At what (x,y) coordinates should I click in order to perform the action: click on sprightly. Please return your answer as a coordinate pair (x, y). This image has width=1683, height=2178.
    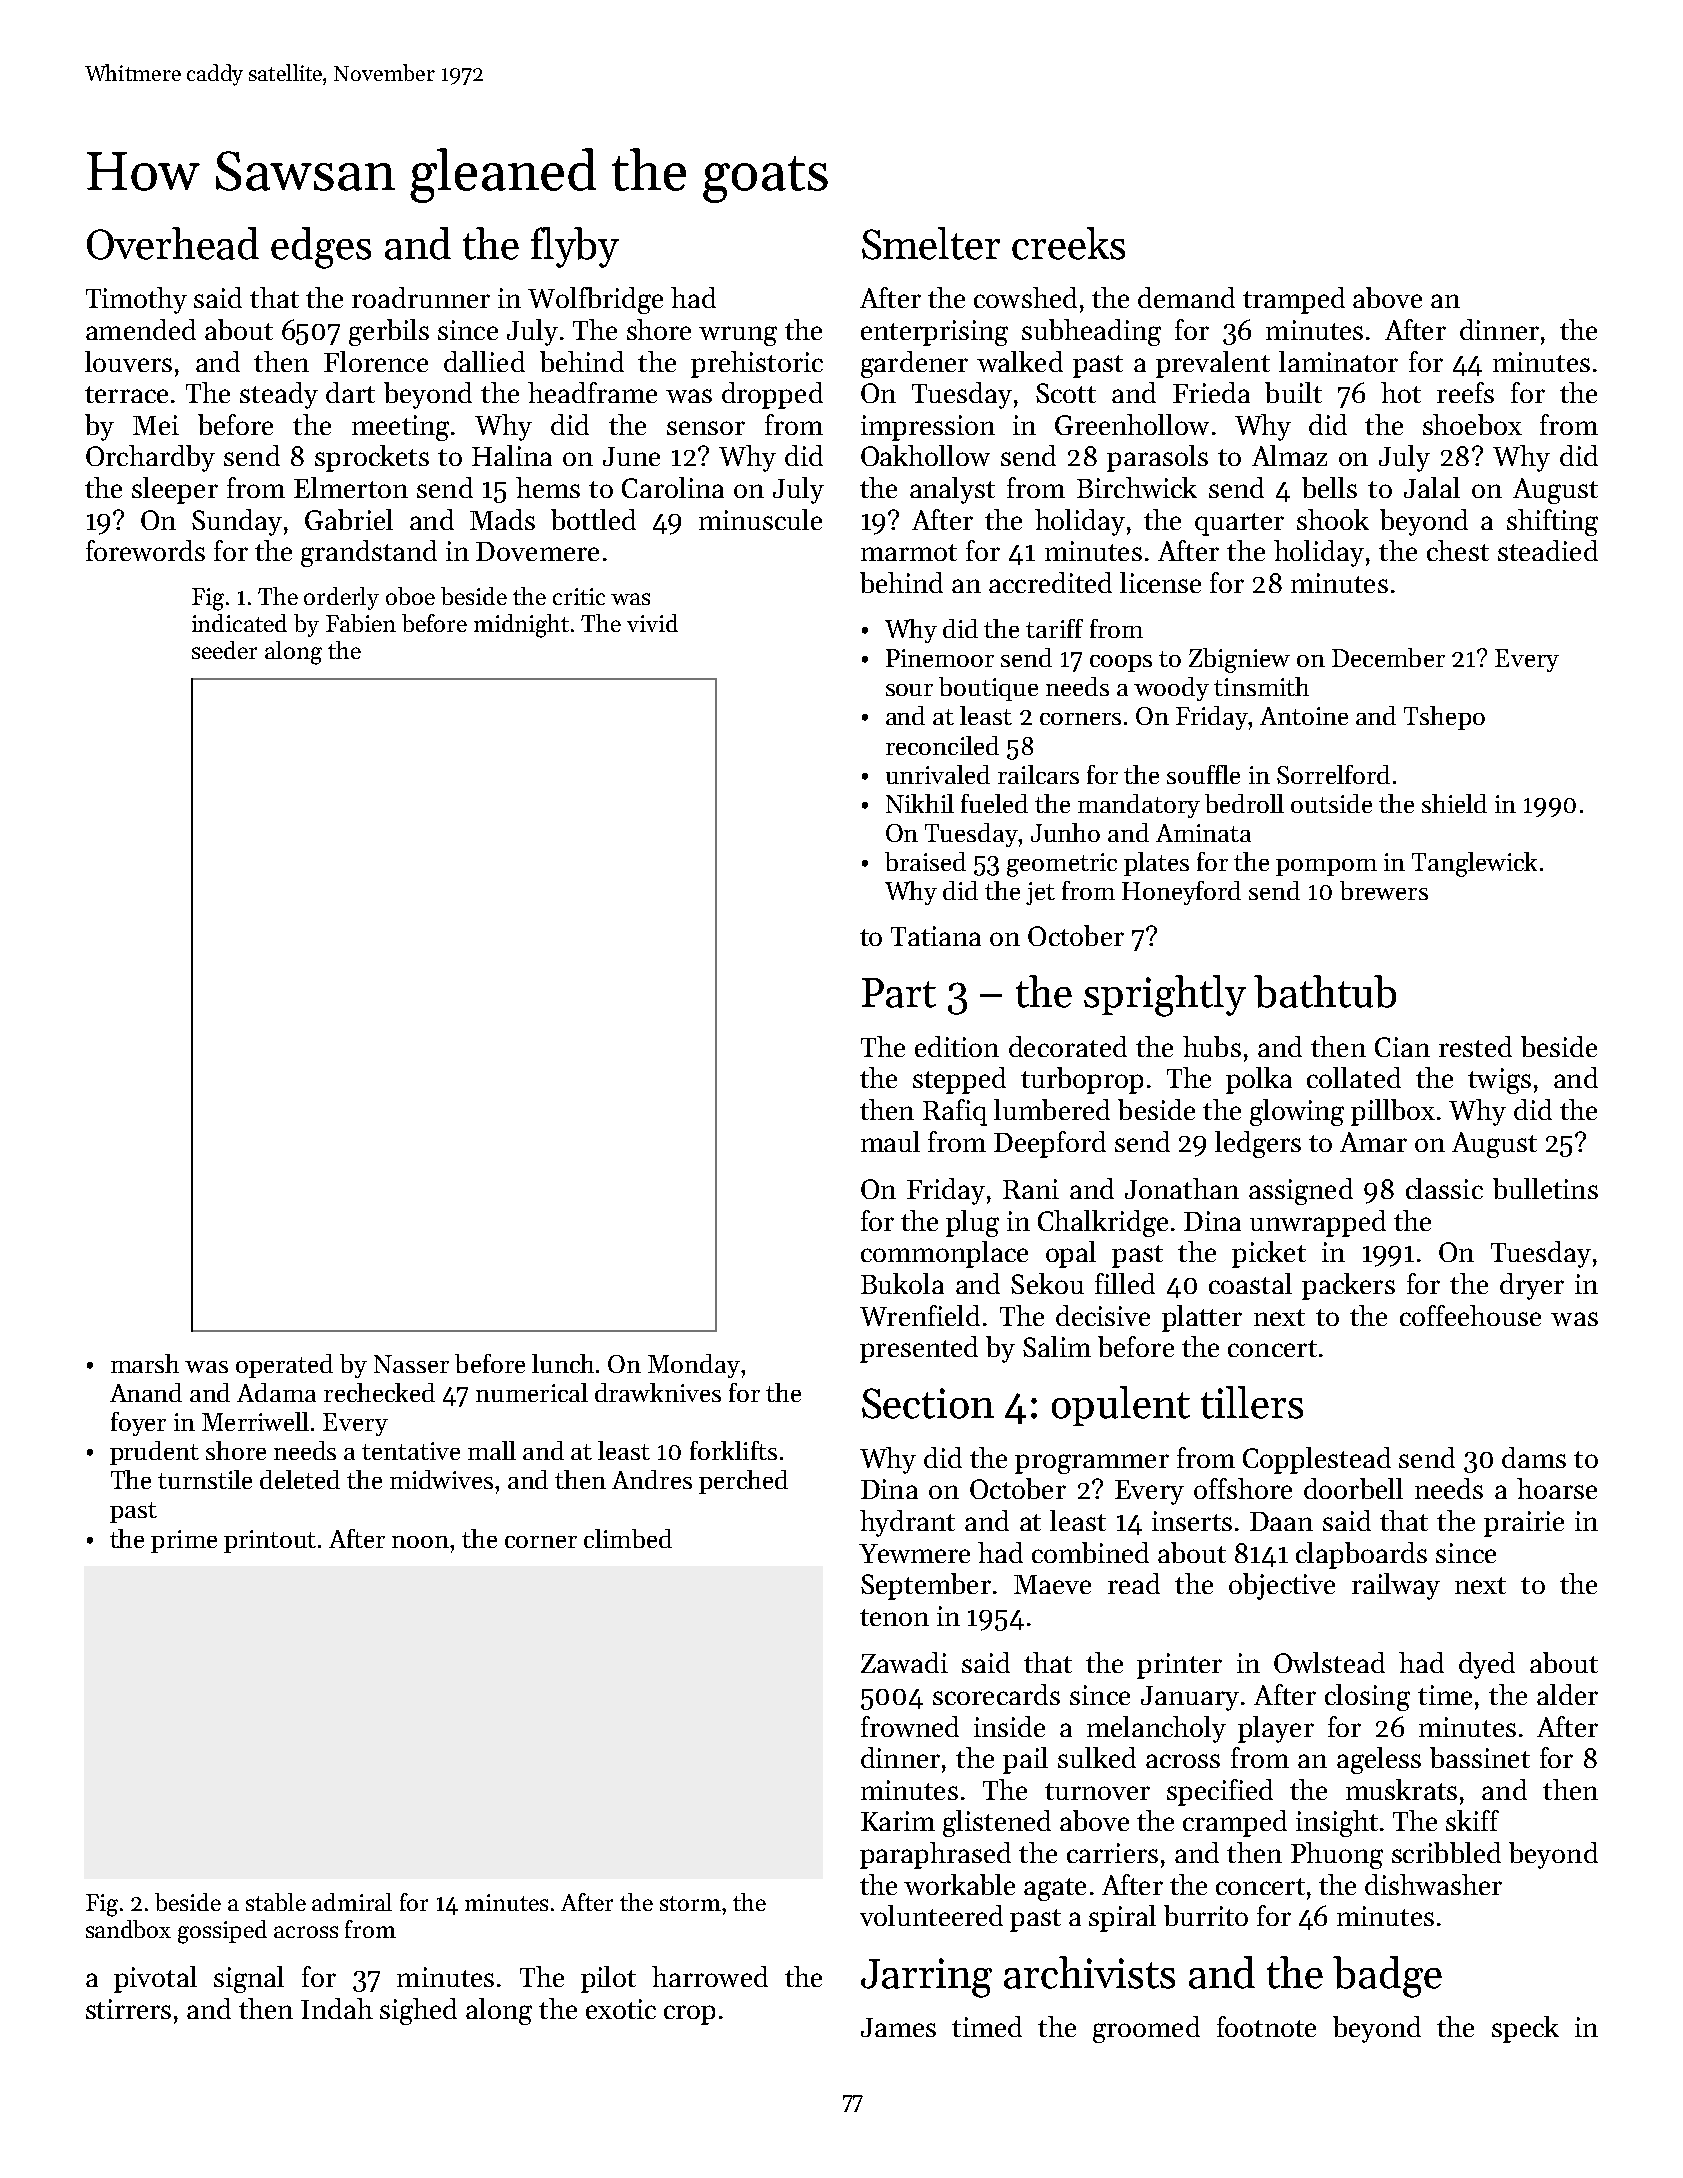
    Looking at the image, I should click on (1165, 996).
